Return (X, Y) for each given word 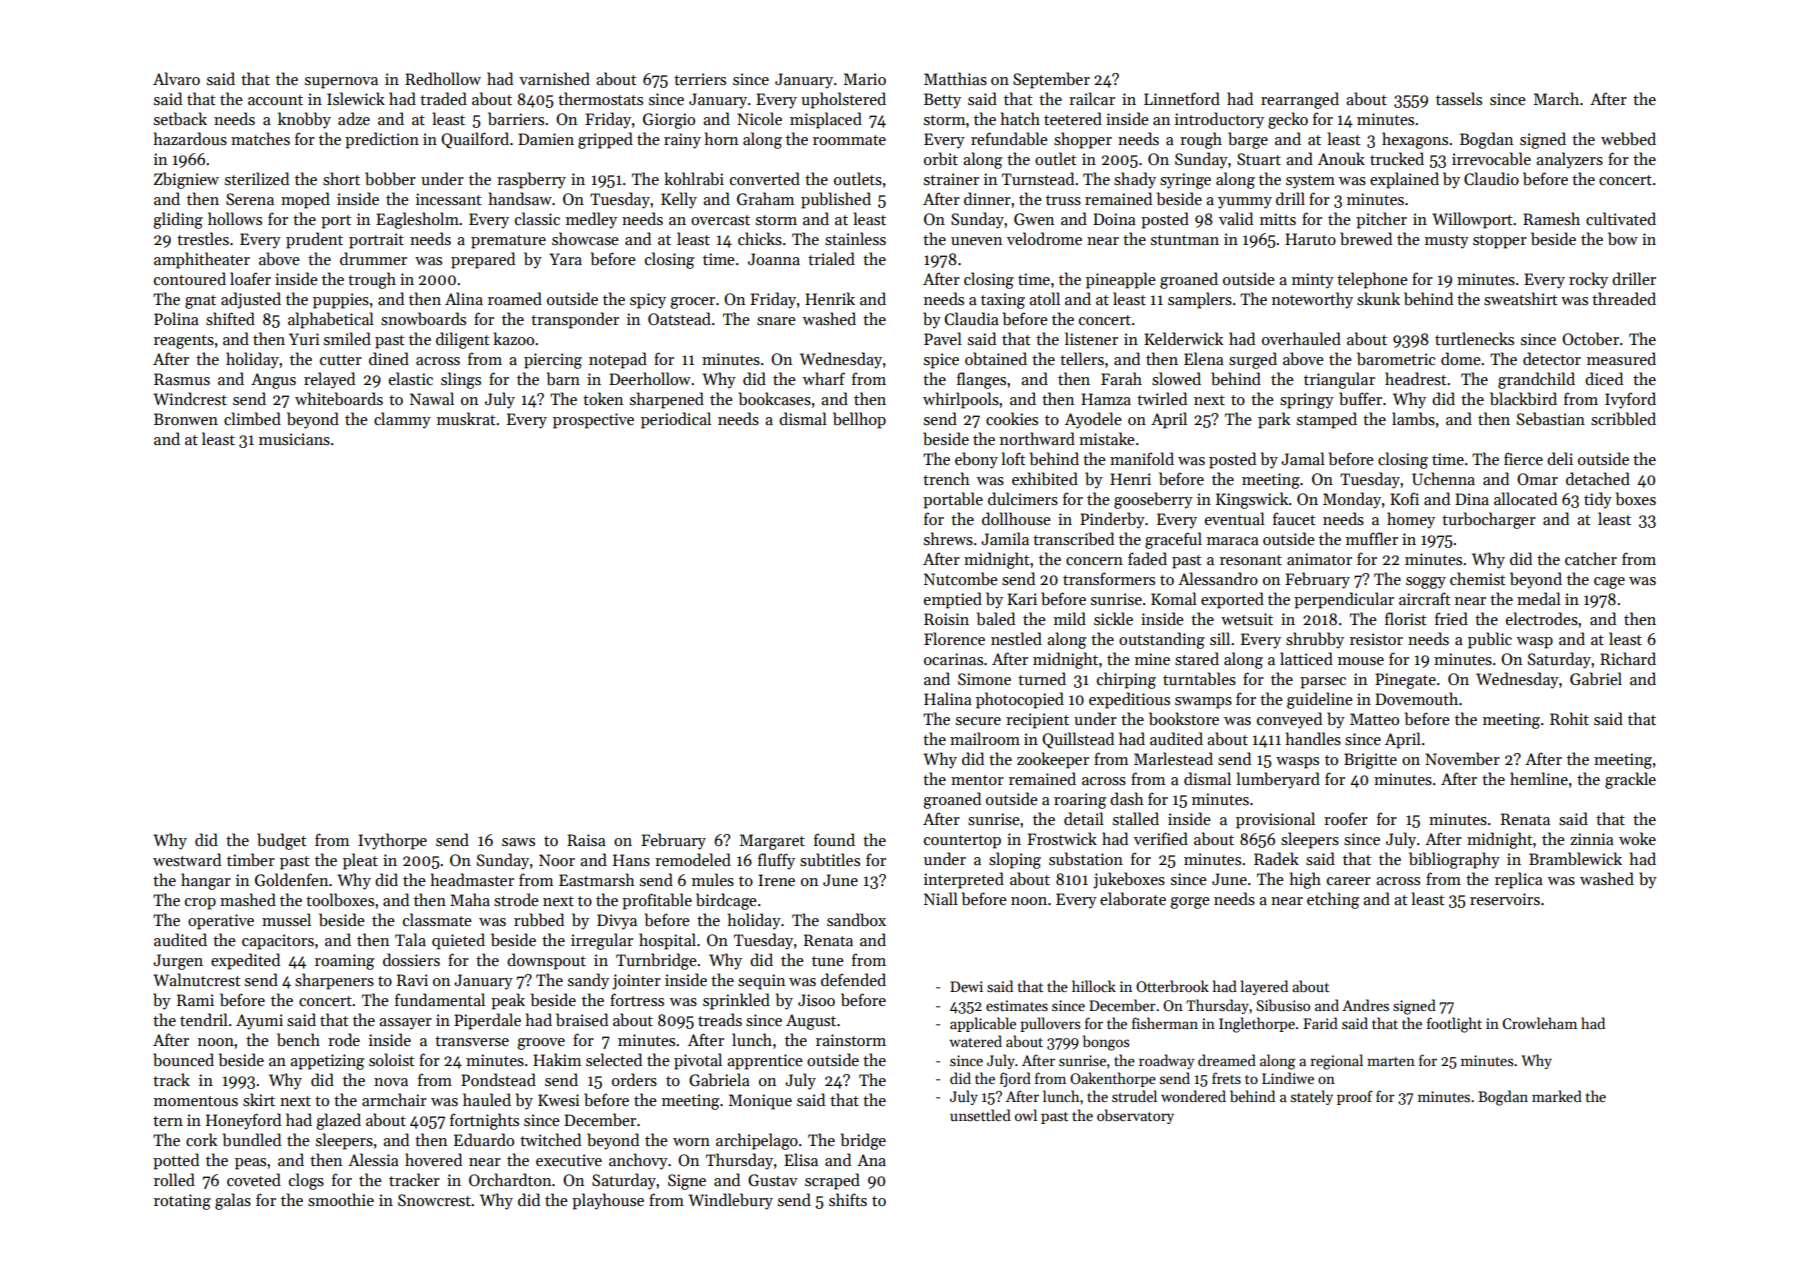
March (1556, 98)
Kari (1022, 599)
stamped (1327, 420)
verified (1161, 838)
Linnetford (1182, 98)
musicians (294, 439)
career (1349, 881)
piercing (553, 361)
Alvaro (176, 78)
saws (518, 842)
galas (233, 1201)
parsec (1323, 683)
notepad (618, 360)
